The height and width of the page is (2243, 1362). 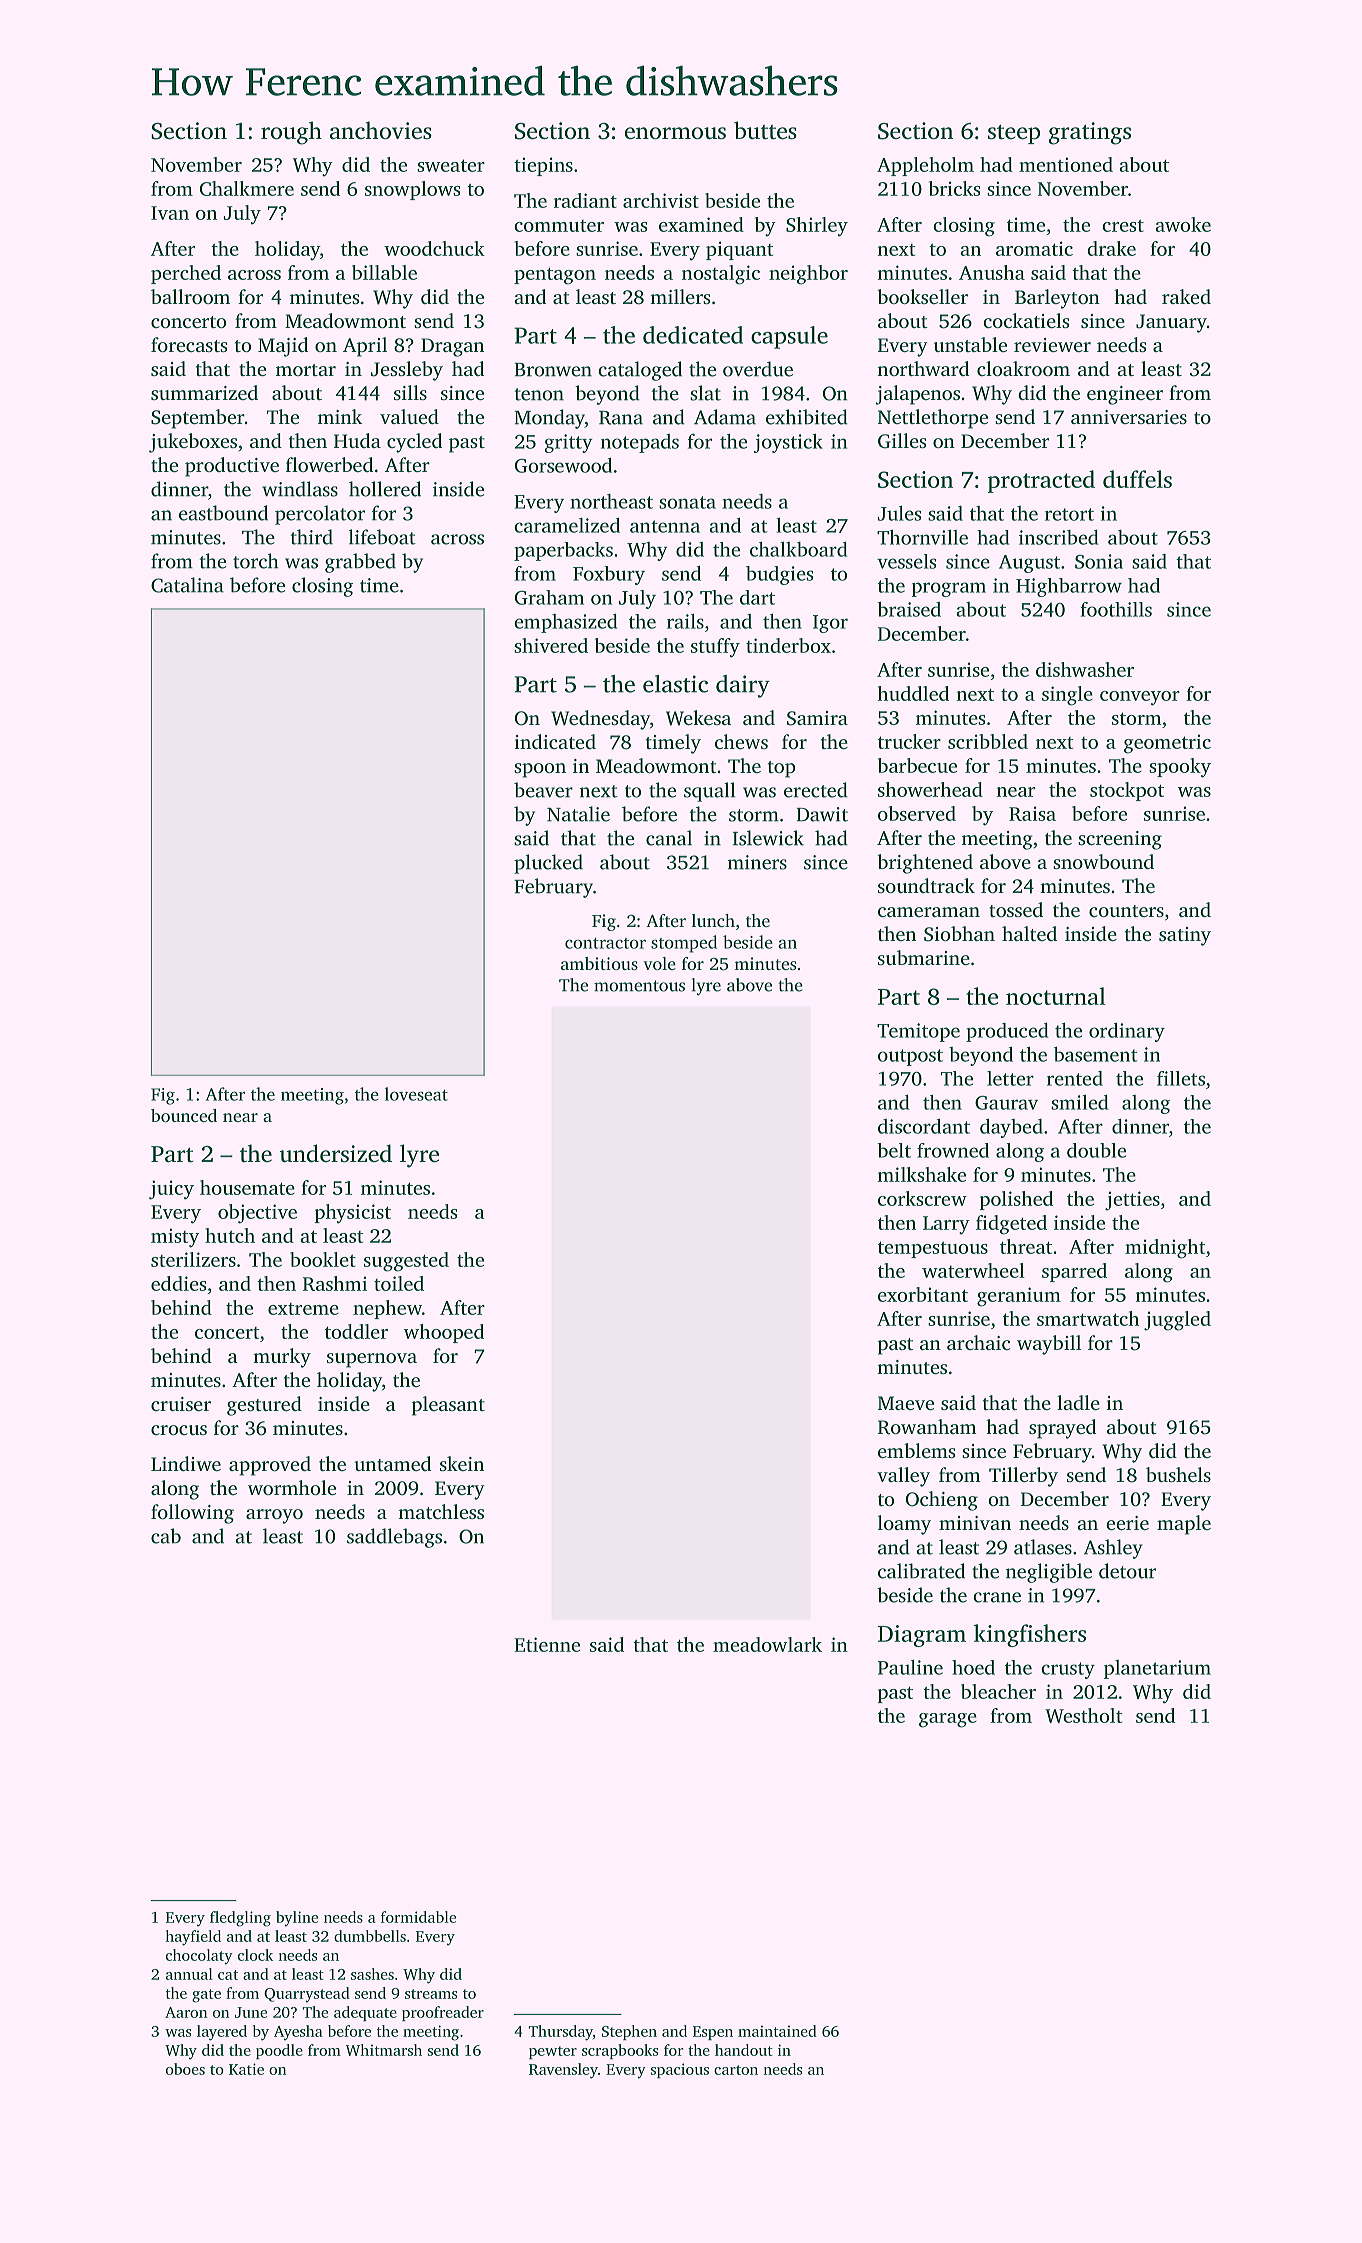 I want to click on Etienne, so click(x=547, y=1644).
